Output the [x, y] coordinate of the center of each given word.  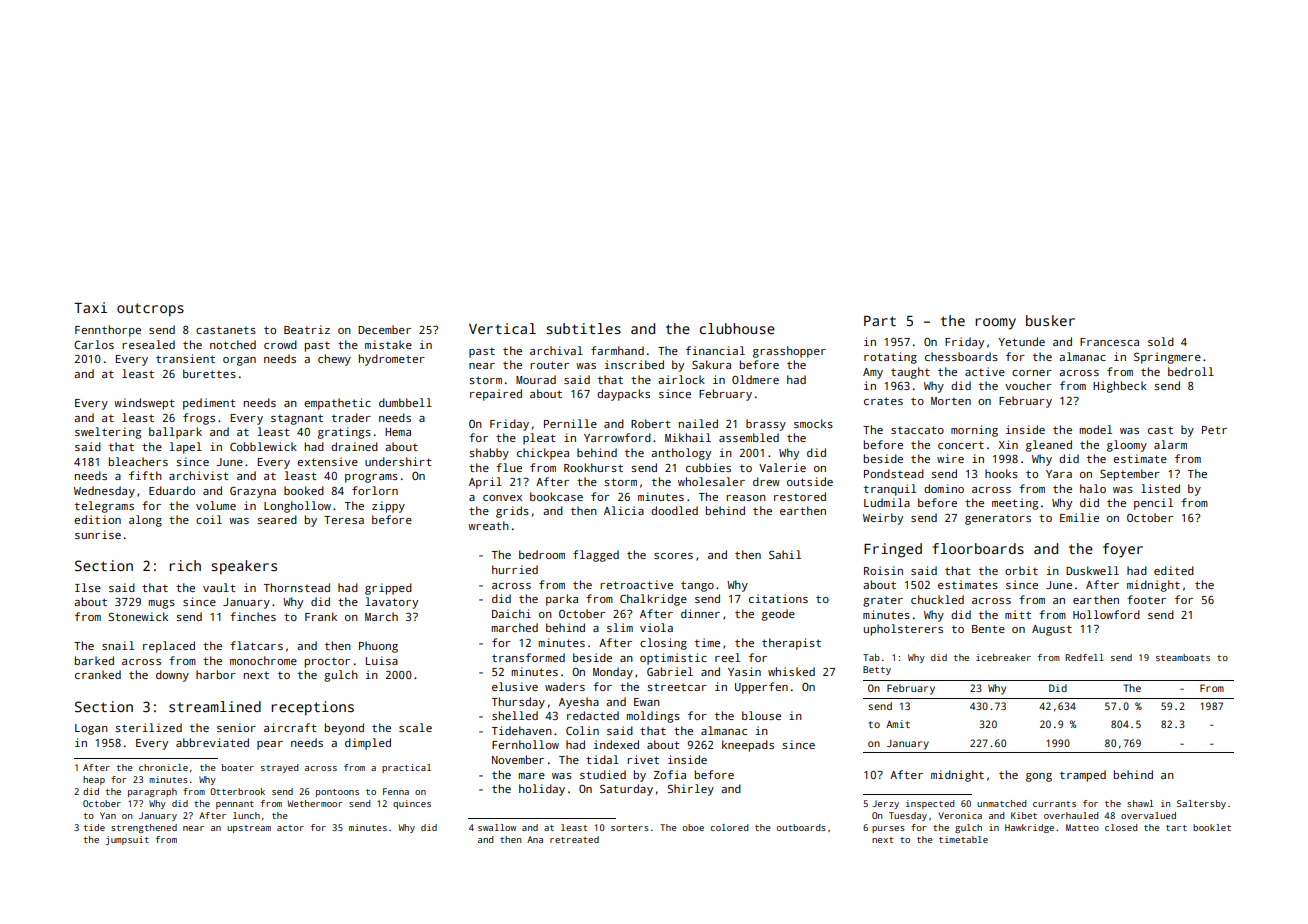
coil [209, 519]
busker [1050, 320]
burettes [209, 373]
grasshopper [789, 352]
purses [888, 829]
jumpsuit [127, 840]
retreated [574, 839]
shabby [489, 454]
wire [950, 458]
